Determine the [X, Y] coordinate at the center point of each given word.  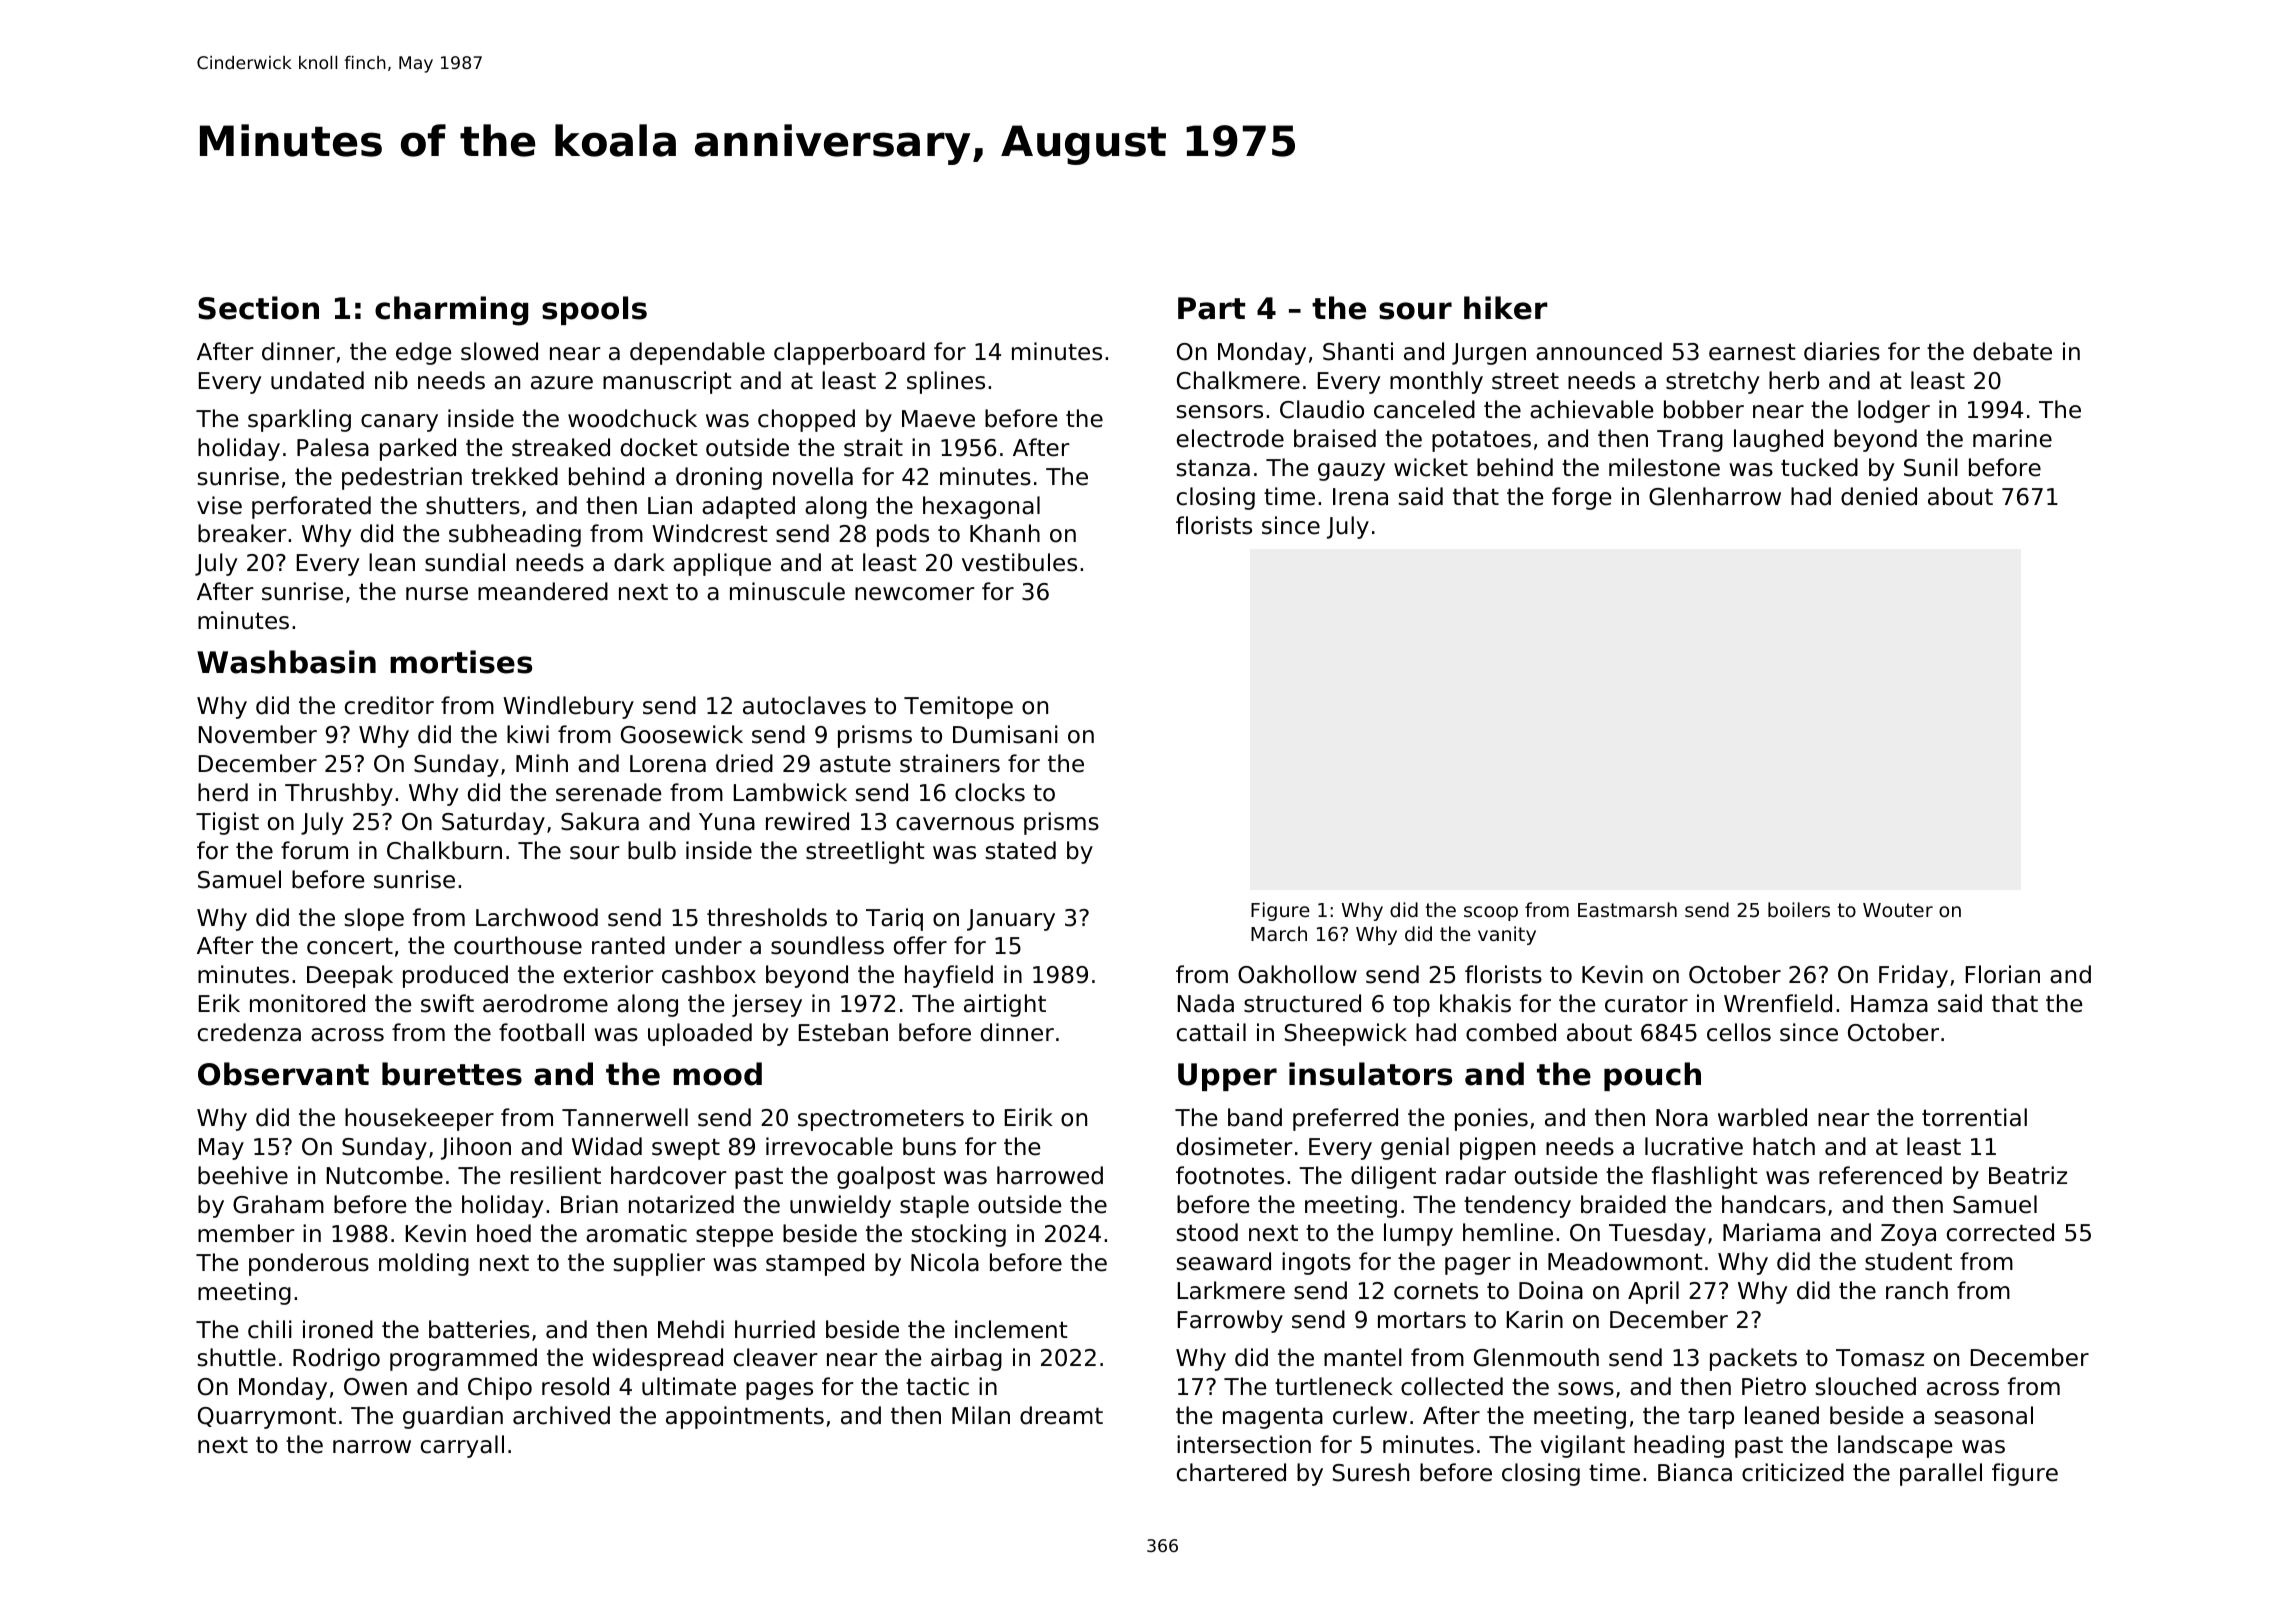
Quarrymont [267, 1418]
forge [1581, 498]
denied [1879, 496]
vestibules [1019, 562]
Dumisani [1005, 734]
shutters [473, 505]
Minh [542, 763]
